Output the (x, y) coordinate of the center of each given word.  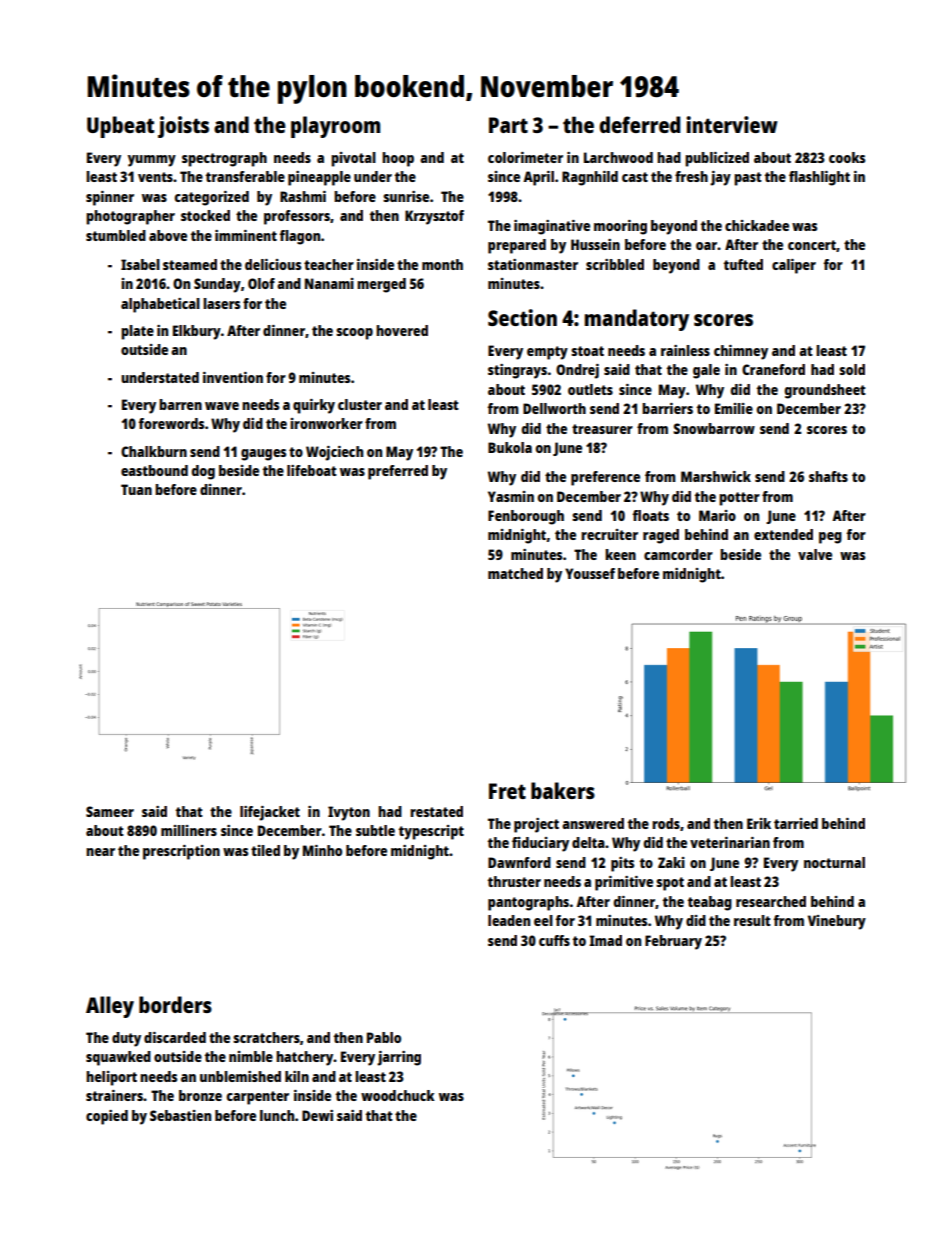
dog (203, 472)
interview (732, 124)
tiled (265, 850)
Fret (507, 791)
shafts (828, 476)
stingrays (517, 371)
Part (508, 125)
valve (815, 554)
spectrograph (224, 159)
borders (175, 1004)
